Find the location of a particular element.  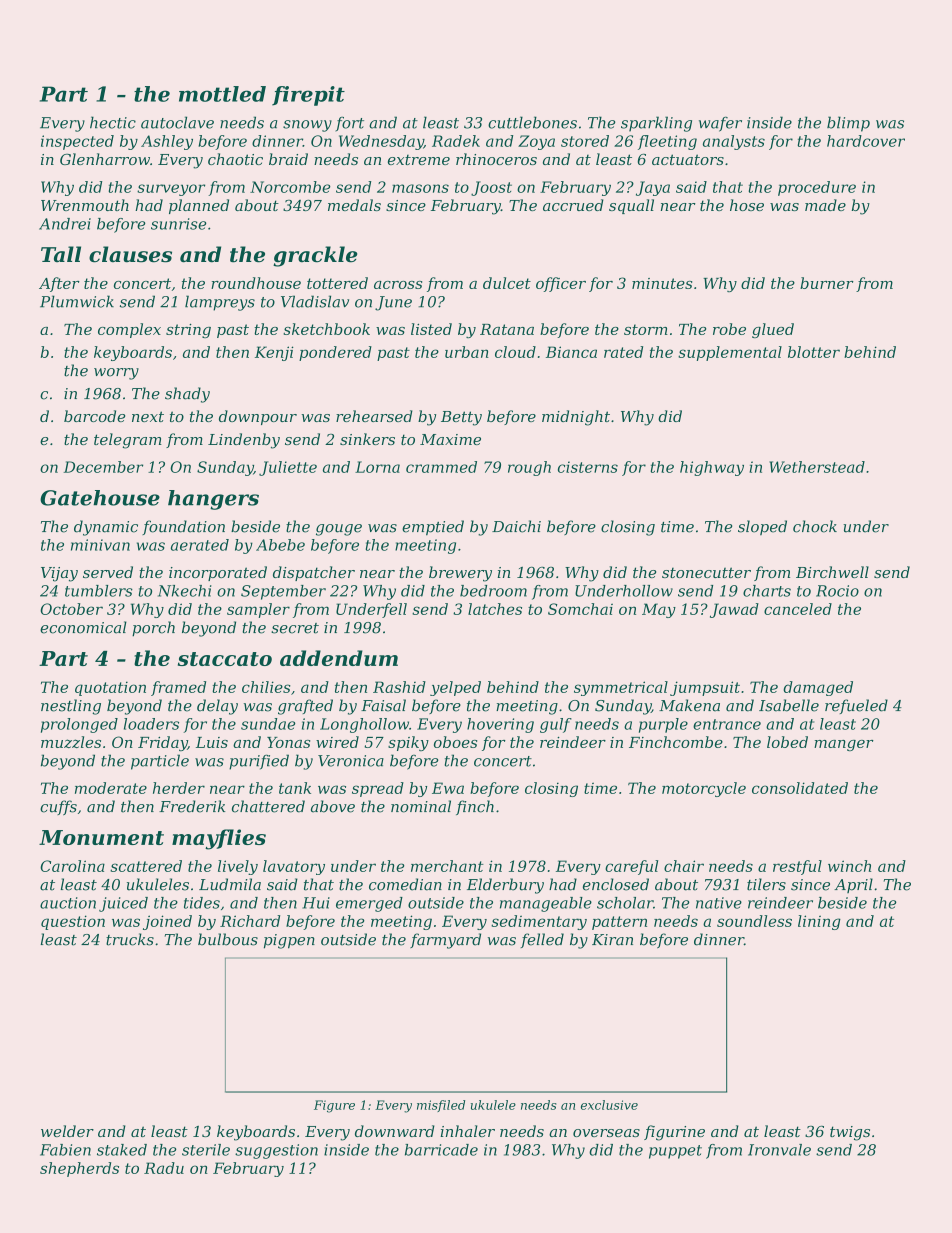

chattered is located at coordinates (268, 806).
